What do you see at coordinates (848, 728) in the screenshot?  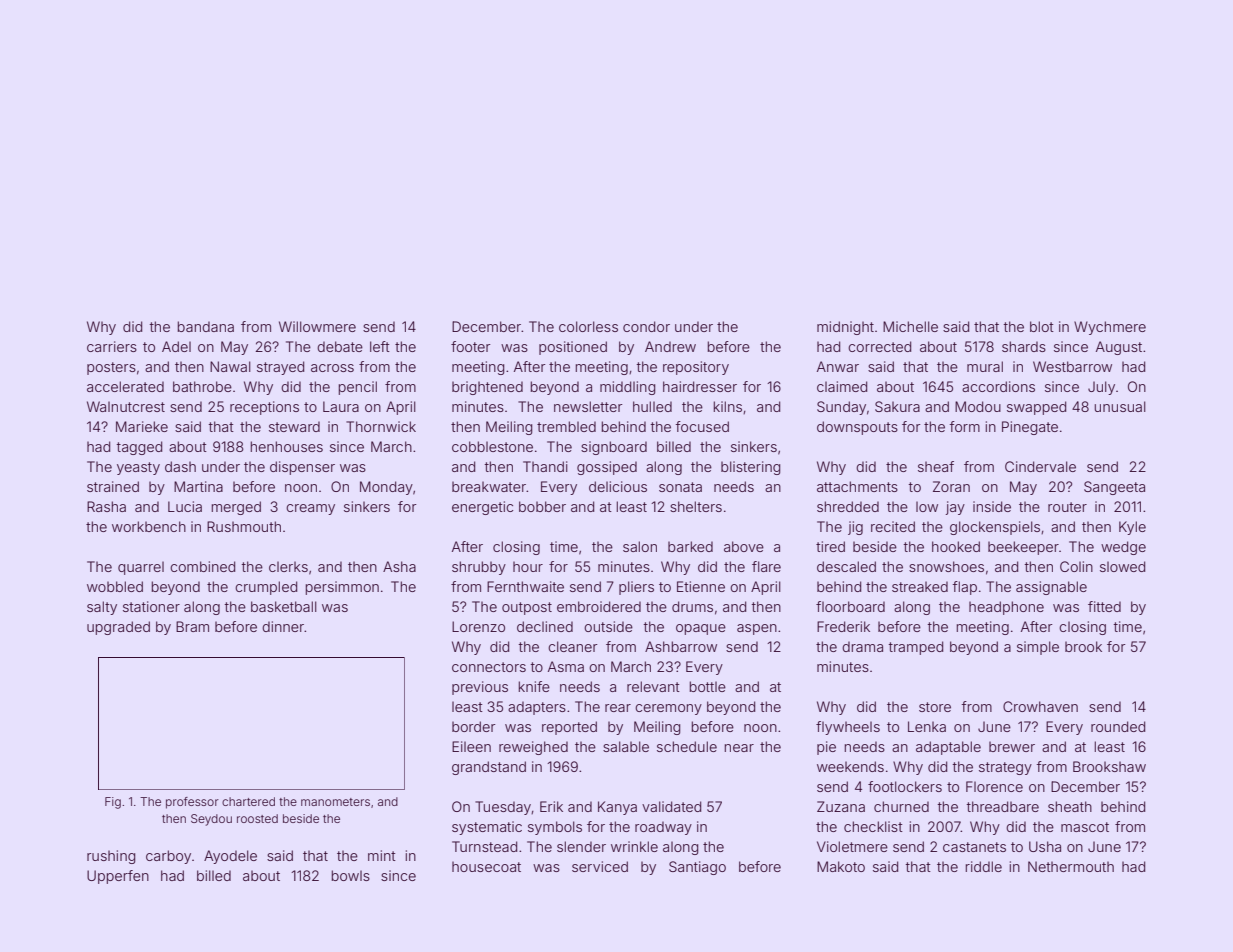 I see `flywheels` at bounding box center [848, 728].
